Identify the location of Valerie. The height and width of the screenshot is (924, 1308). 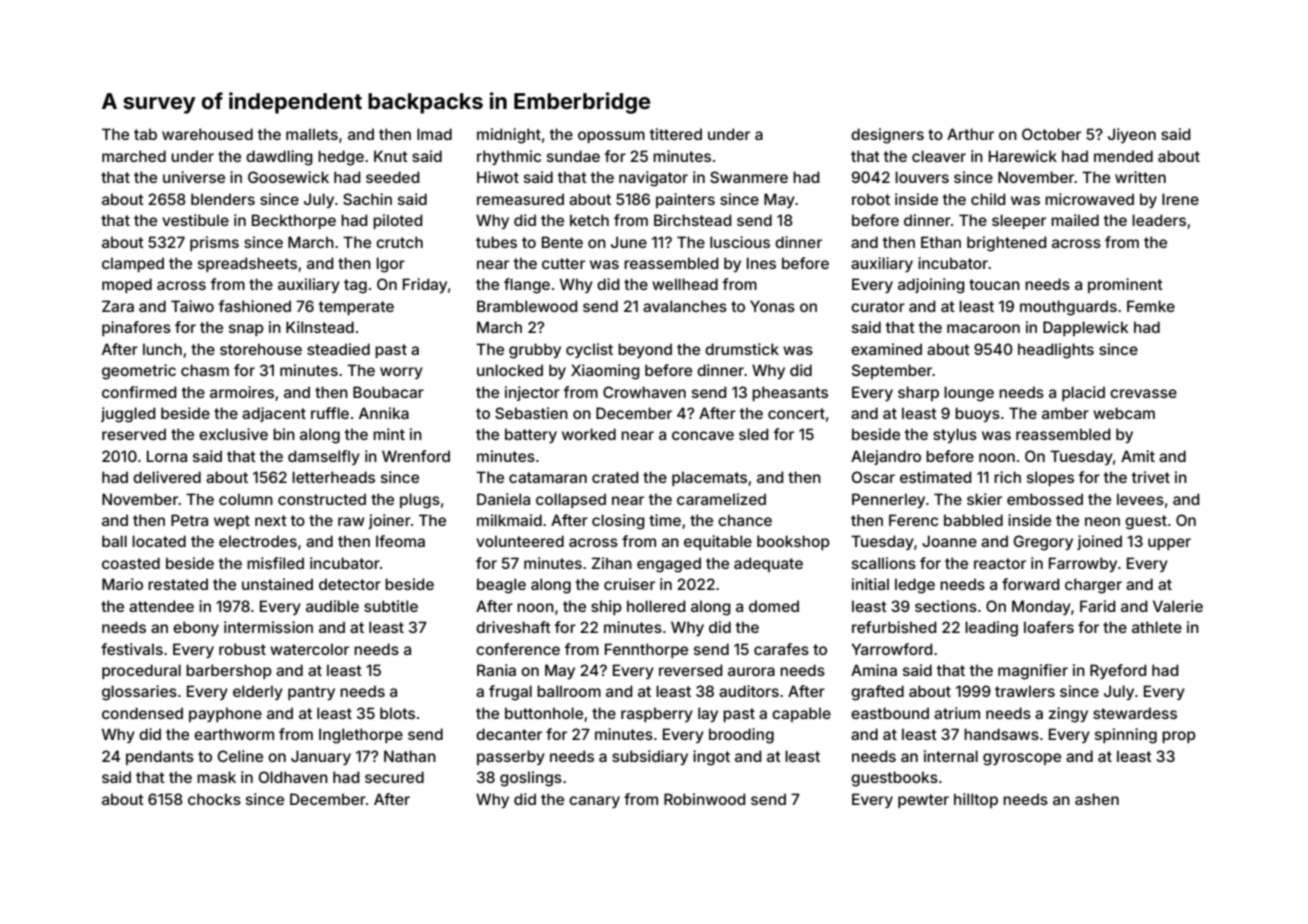
(1178, 606).
